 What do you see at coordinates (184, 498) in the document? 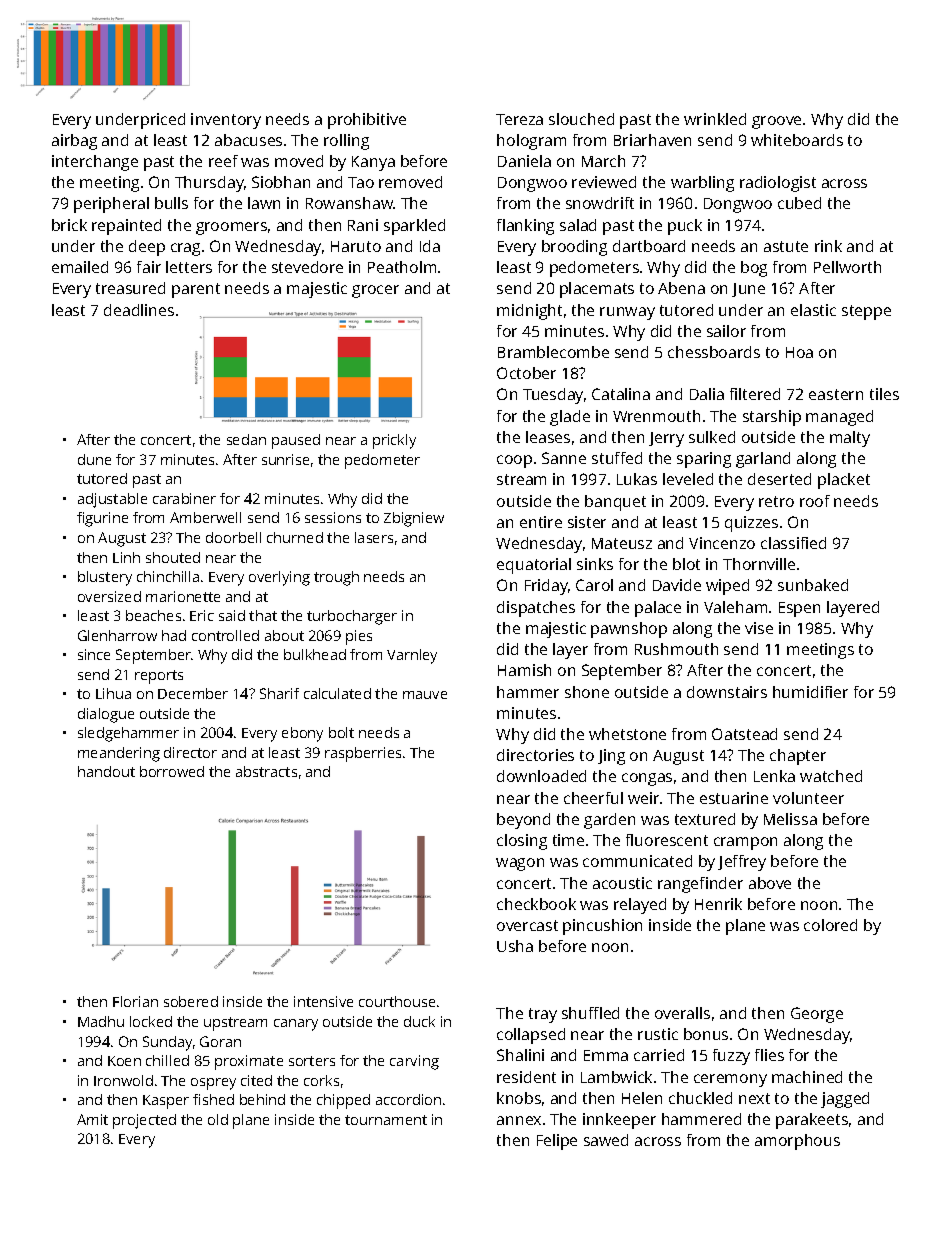
I see `carabiner` at bounding box center [184, 498].
